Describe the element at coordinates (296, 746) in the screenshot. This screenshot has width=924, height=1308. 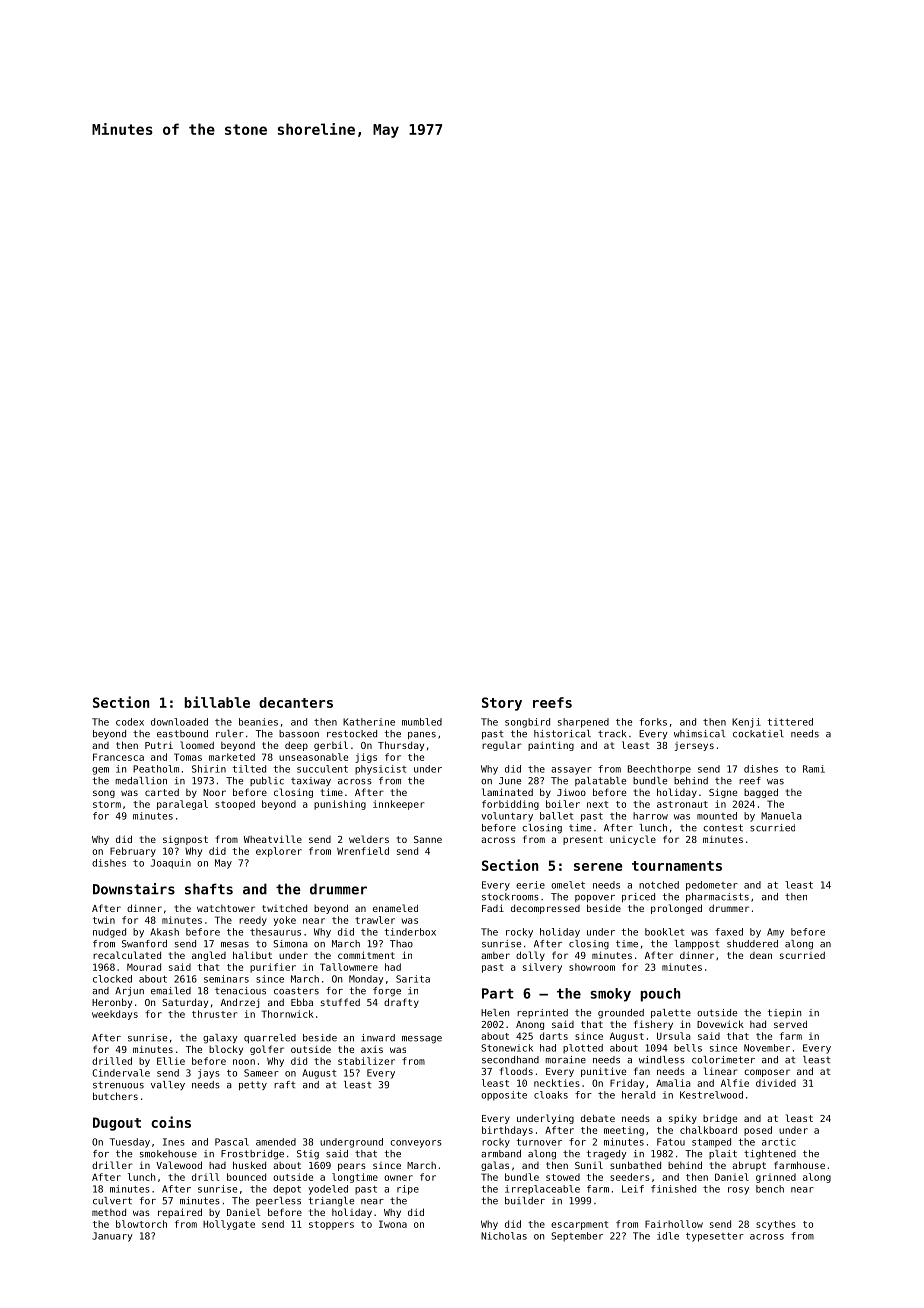
I see `deep` at that location.
